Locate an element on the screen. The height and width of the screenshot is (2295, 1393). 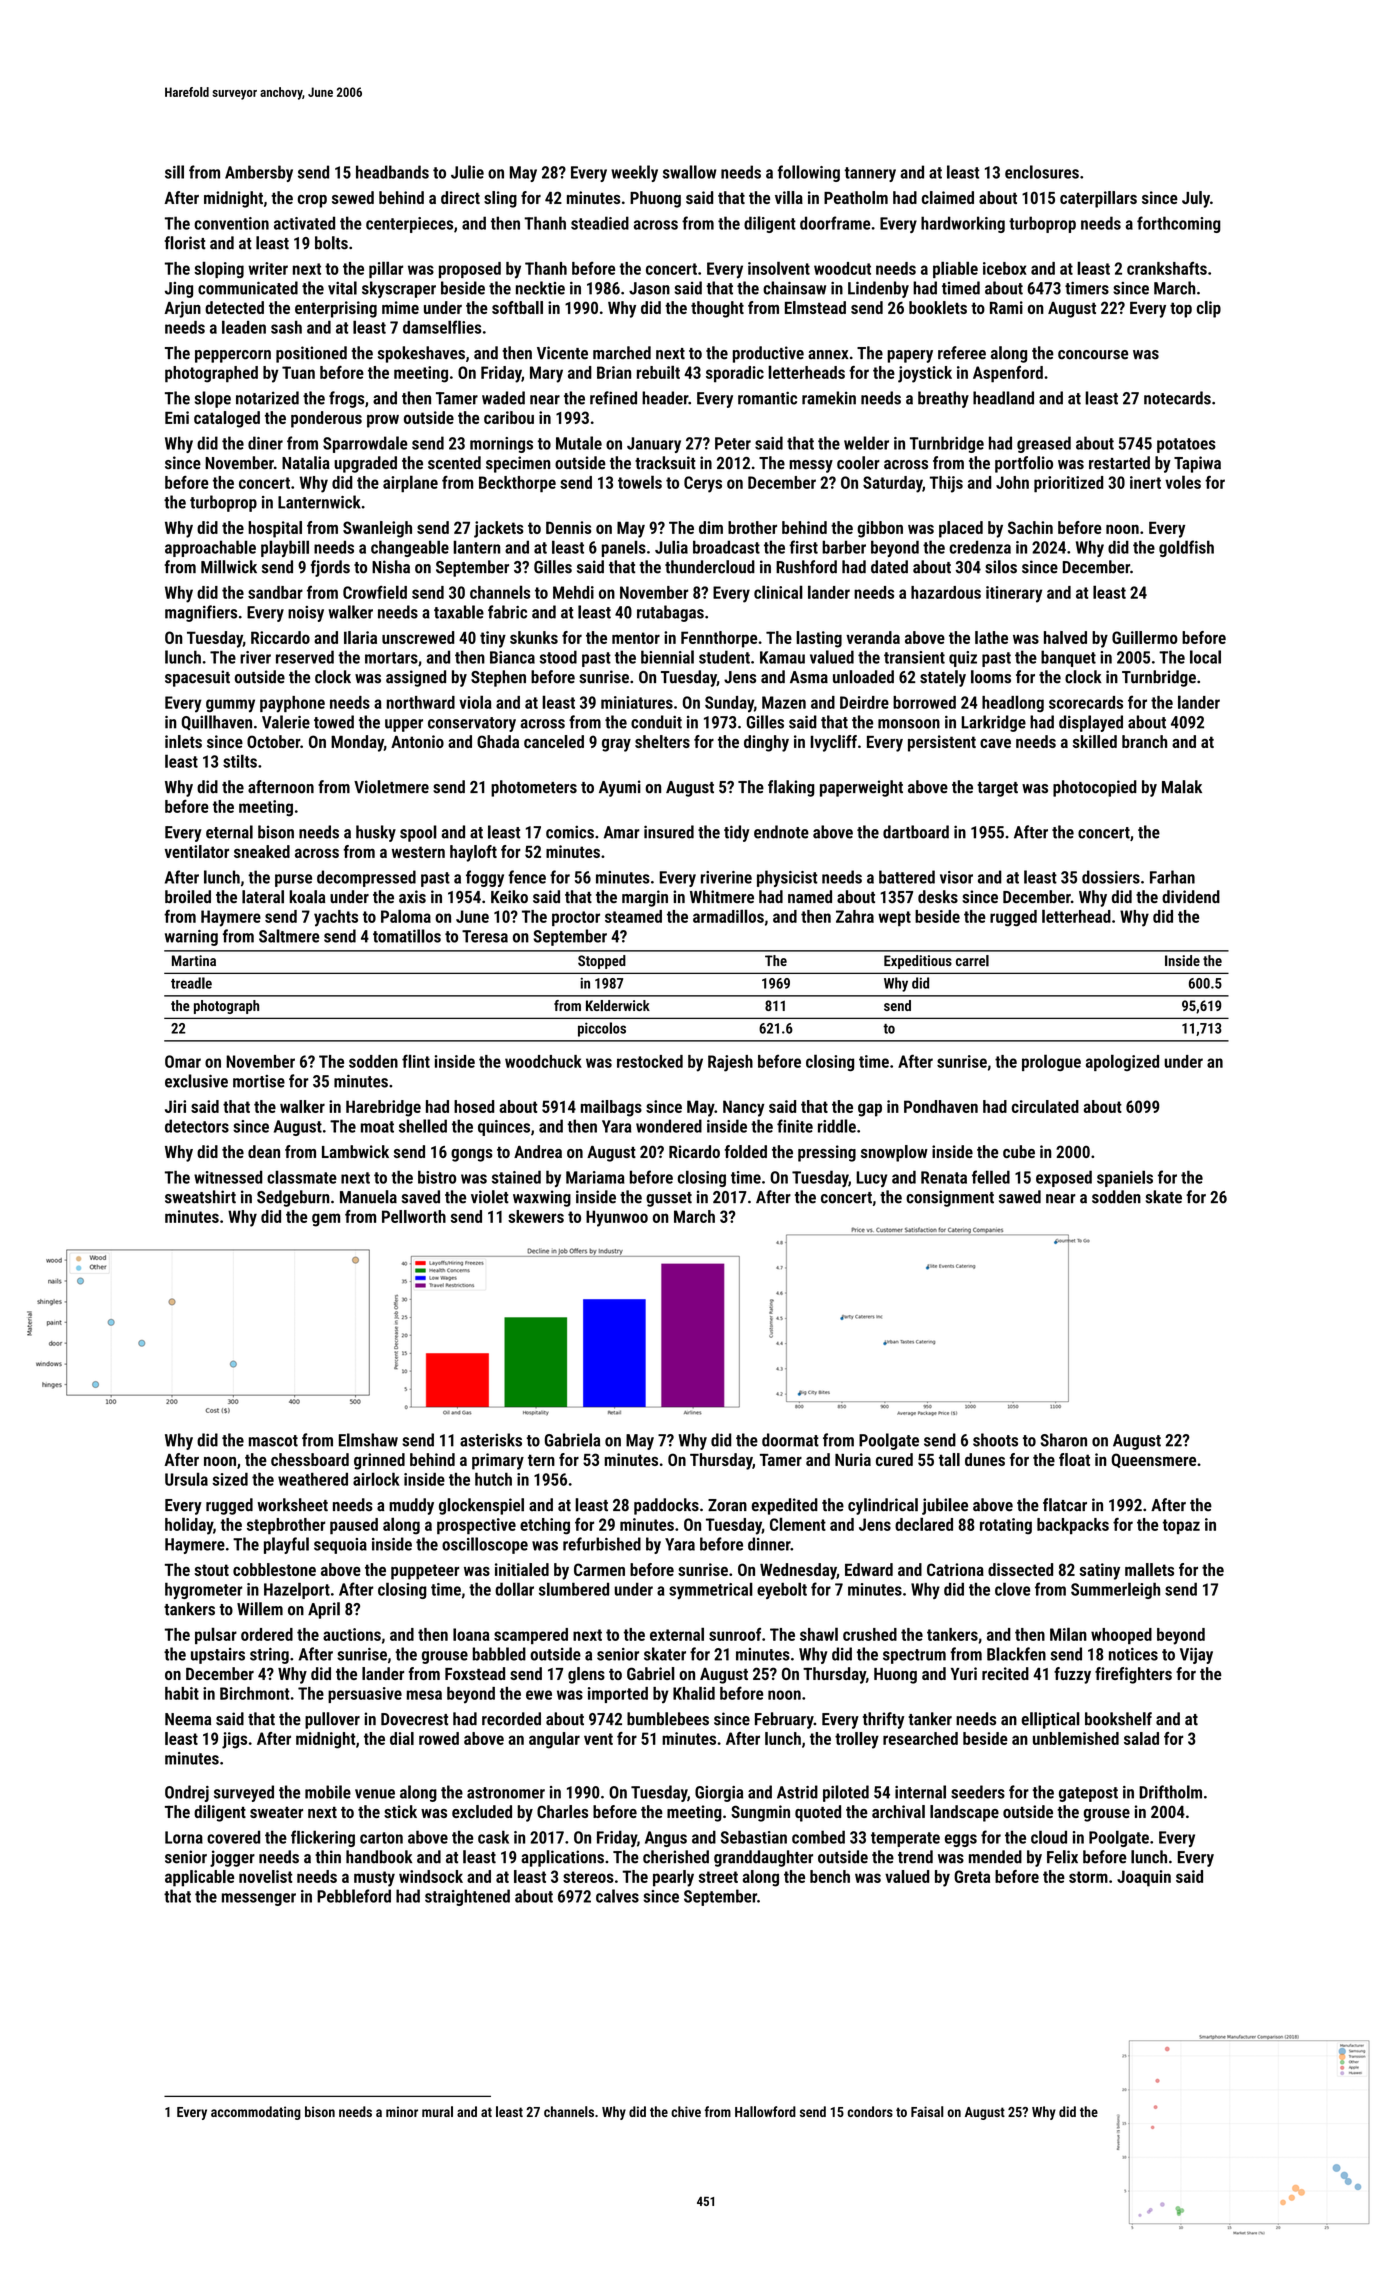
Mehdi is located at coordinates (573, 592).
